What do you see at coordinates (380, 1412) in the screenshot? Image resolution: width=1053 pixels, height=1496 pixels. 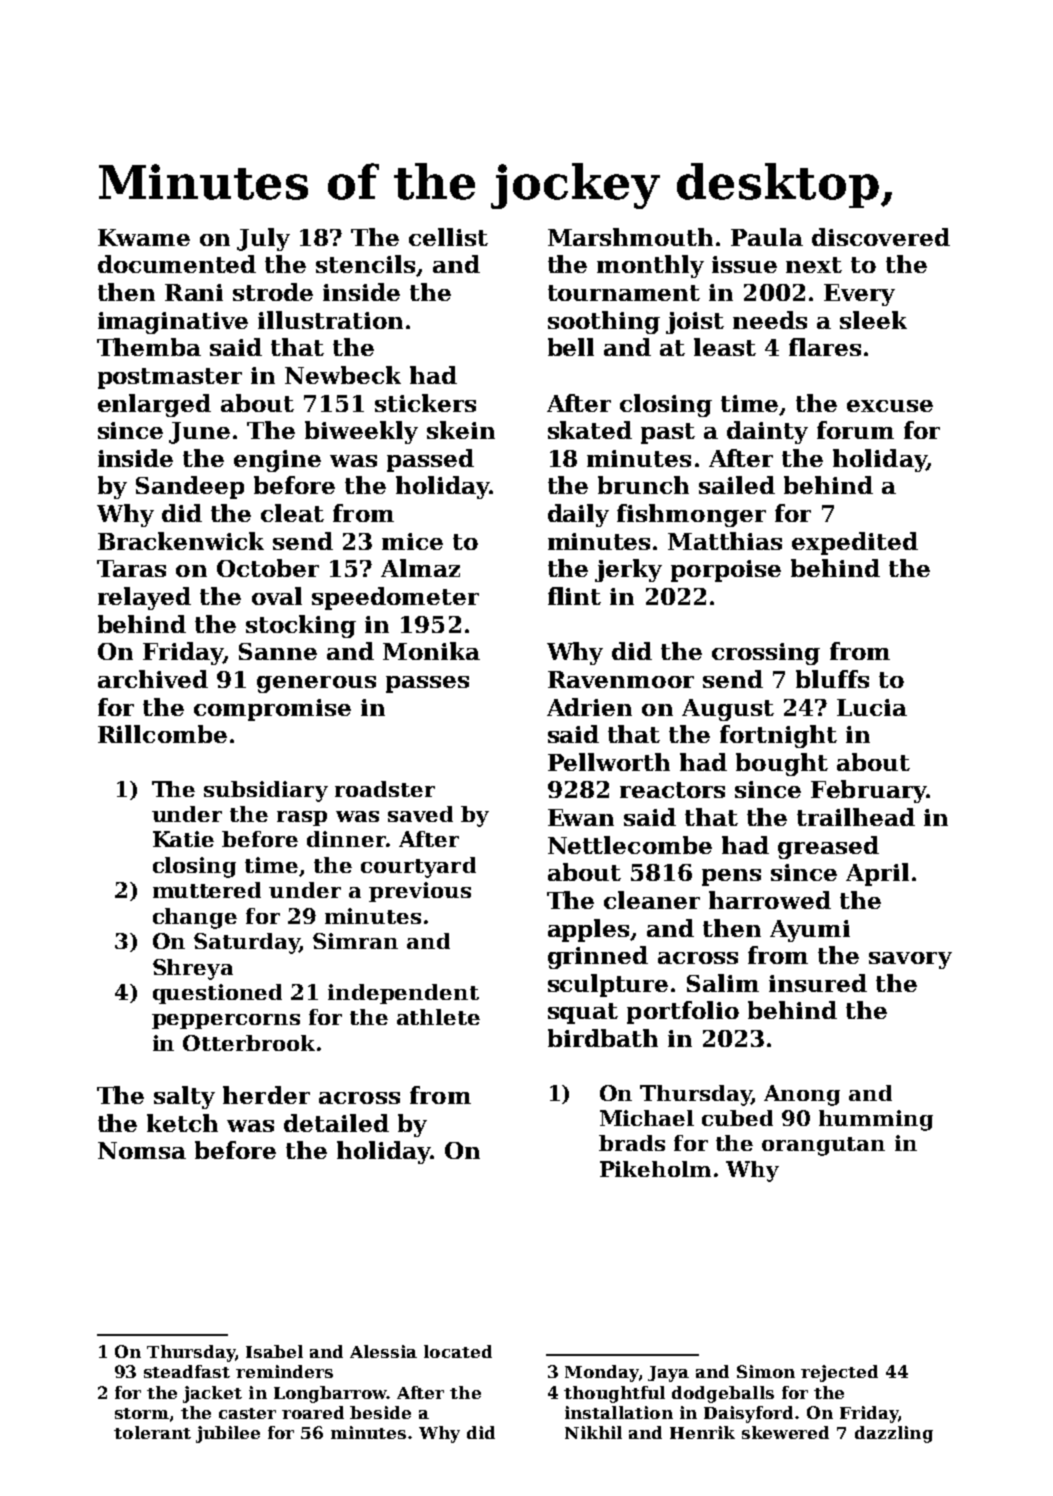 I see `beside` at bounding box center [380, 1412].
